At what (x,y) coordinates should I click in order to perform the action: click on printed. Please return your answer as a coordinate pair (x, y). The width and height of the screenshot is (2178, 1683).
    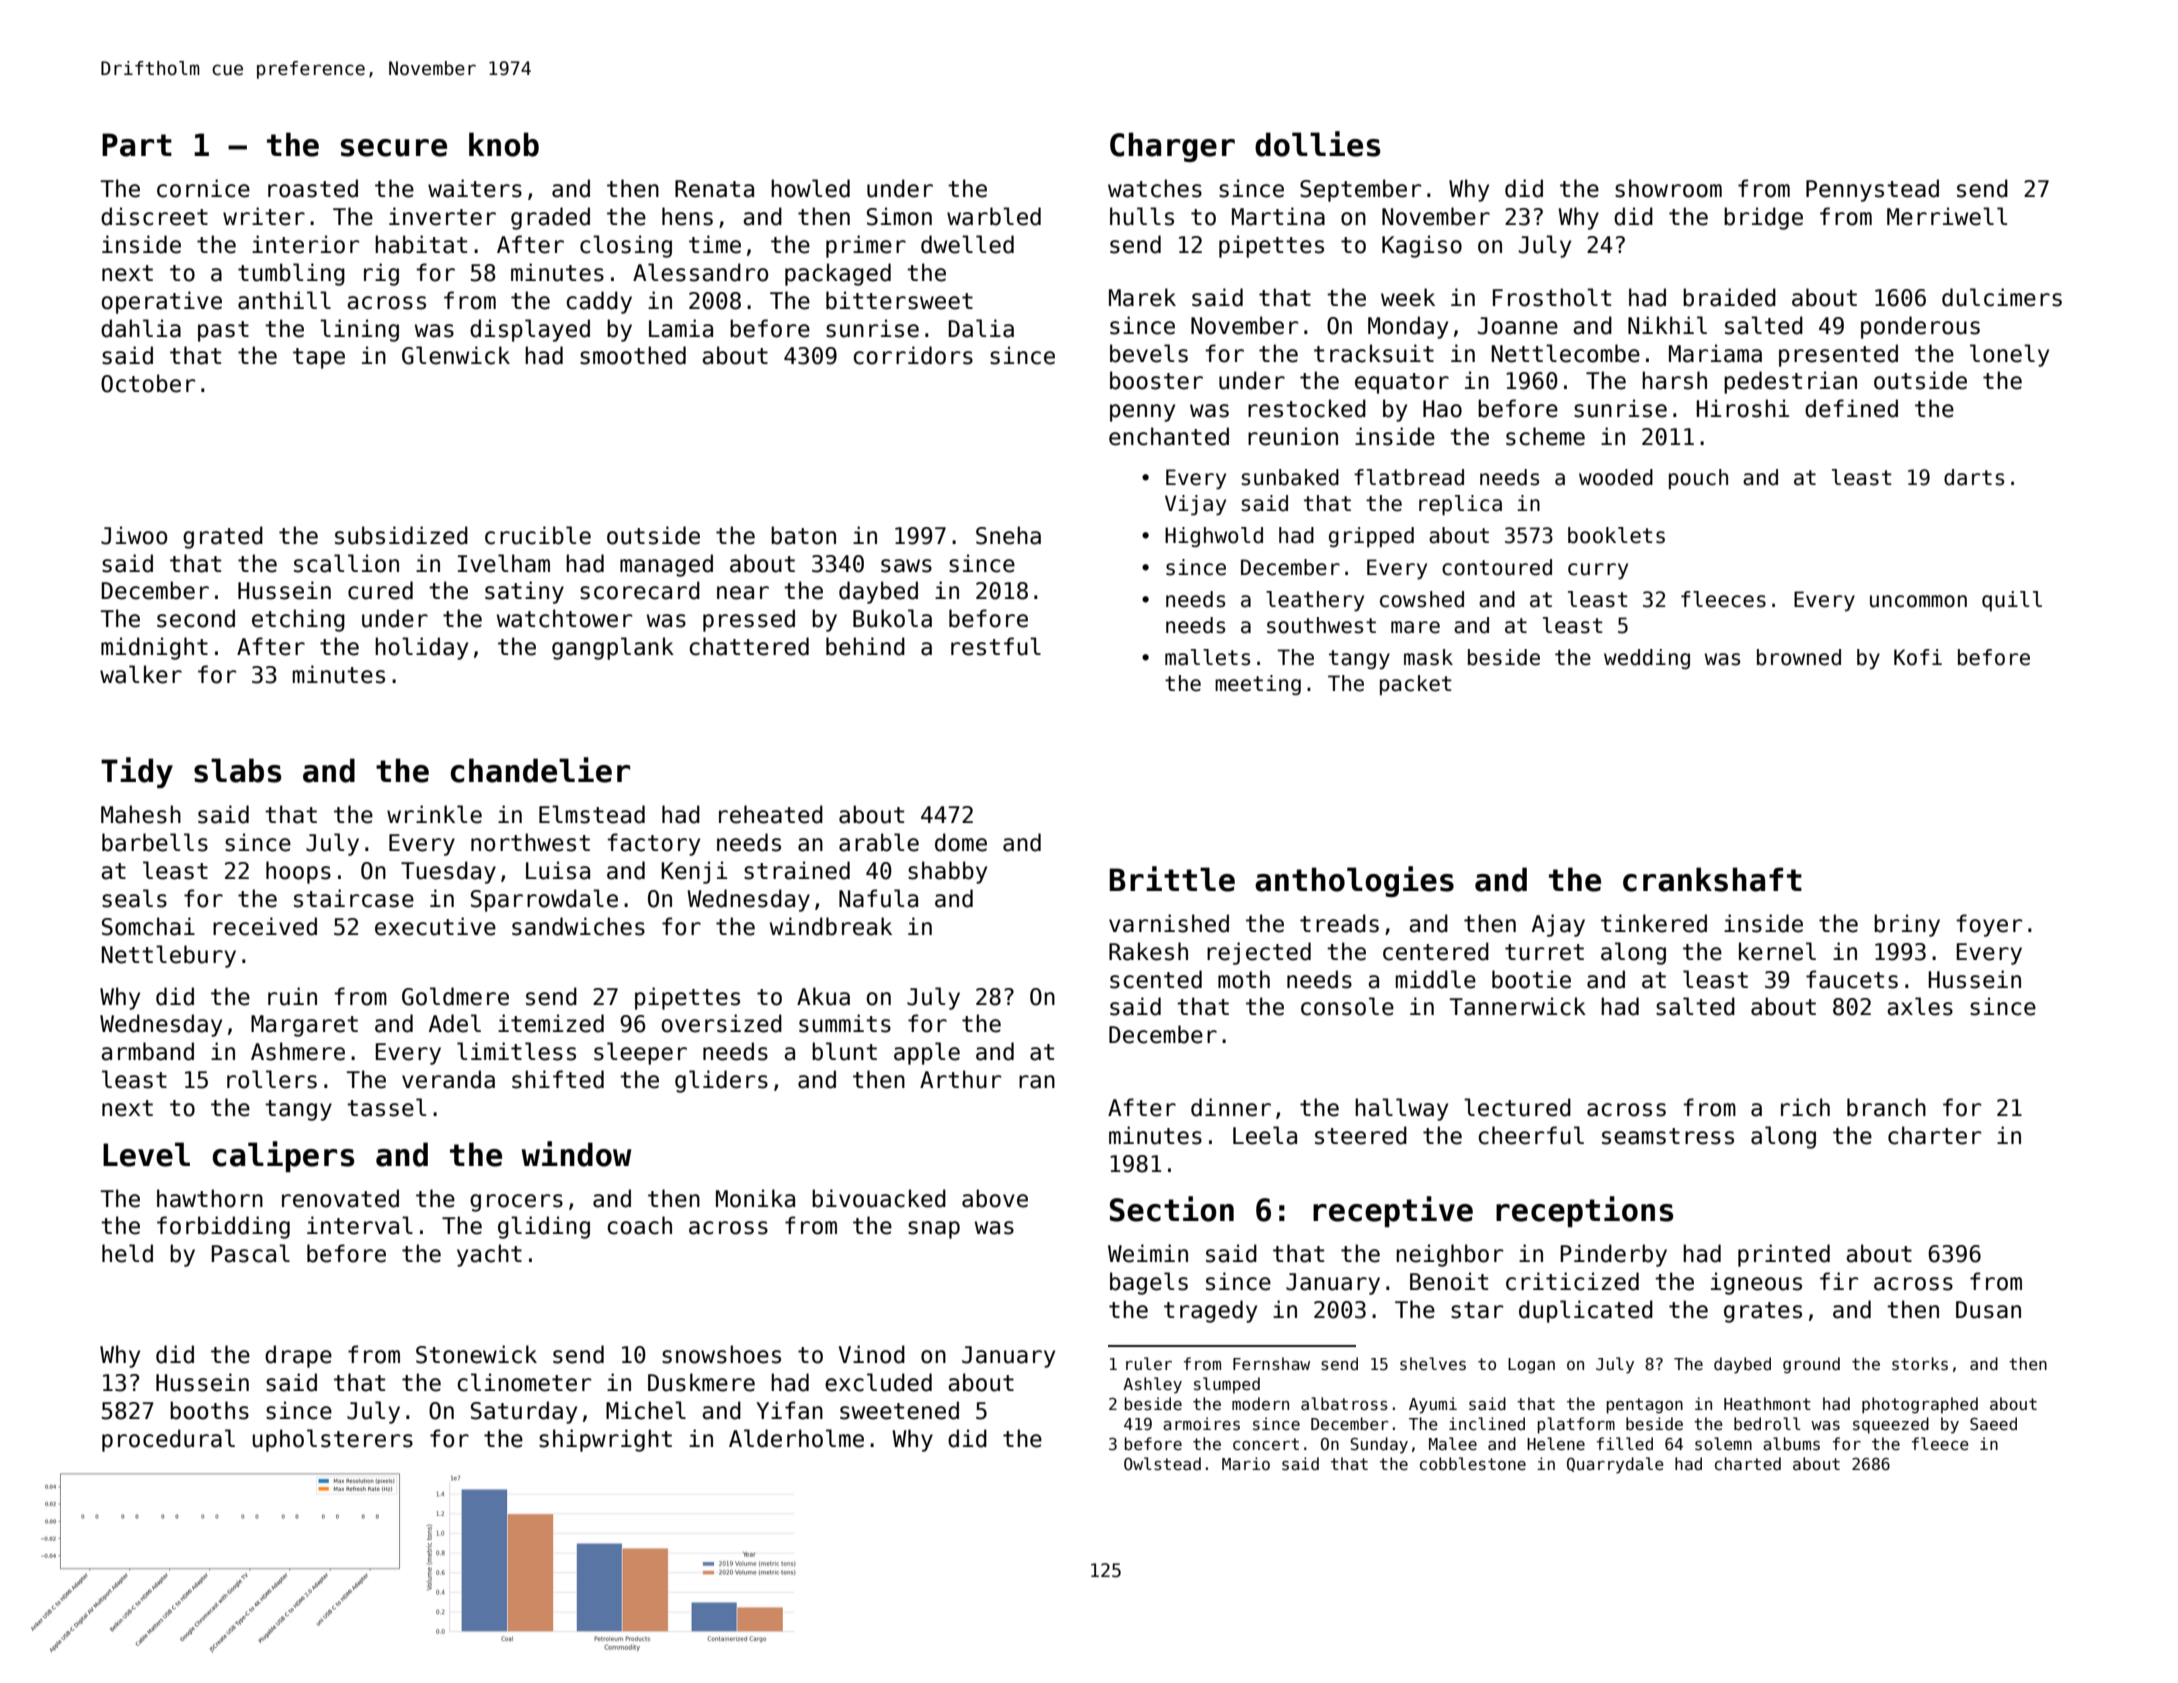
    Looking at the image, I should click on (1784, 1255).
